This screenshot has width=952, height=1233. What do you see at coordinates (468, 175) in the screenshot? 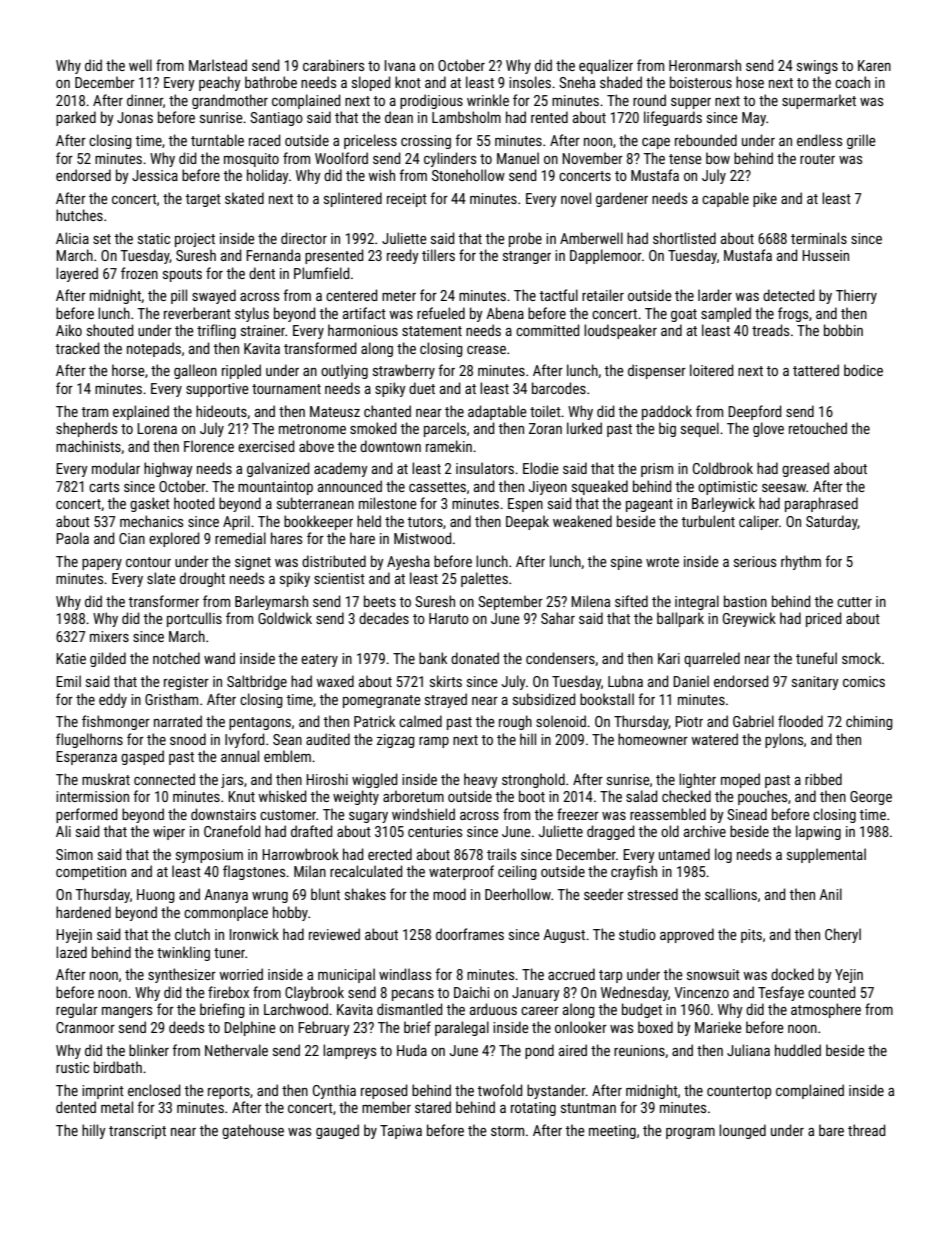
I see `Stonehollow` at bounding box center [468, 175].
